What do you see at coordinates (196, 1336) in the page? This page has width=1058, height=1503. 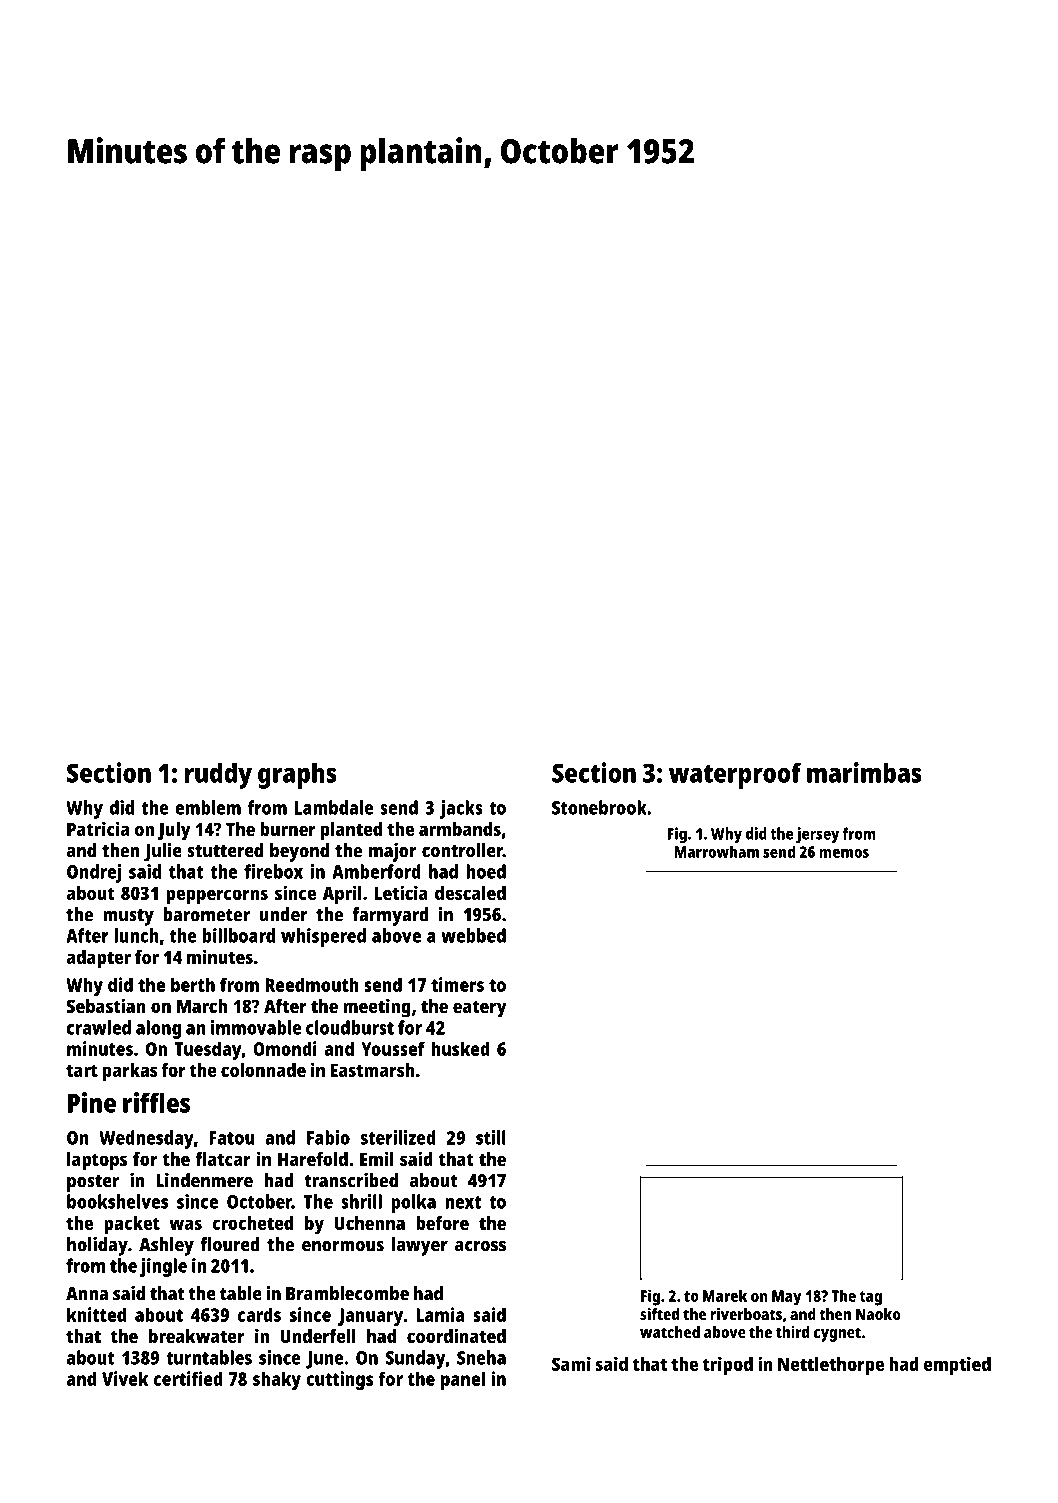 I see `breakwater` at bounding box center [196, 1336].
